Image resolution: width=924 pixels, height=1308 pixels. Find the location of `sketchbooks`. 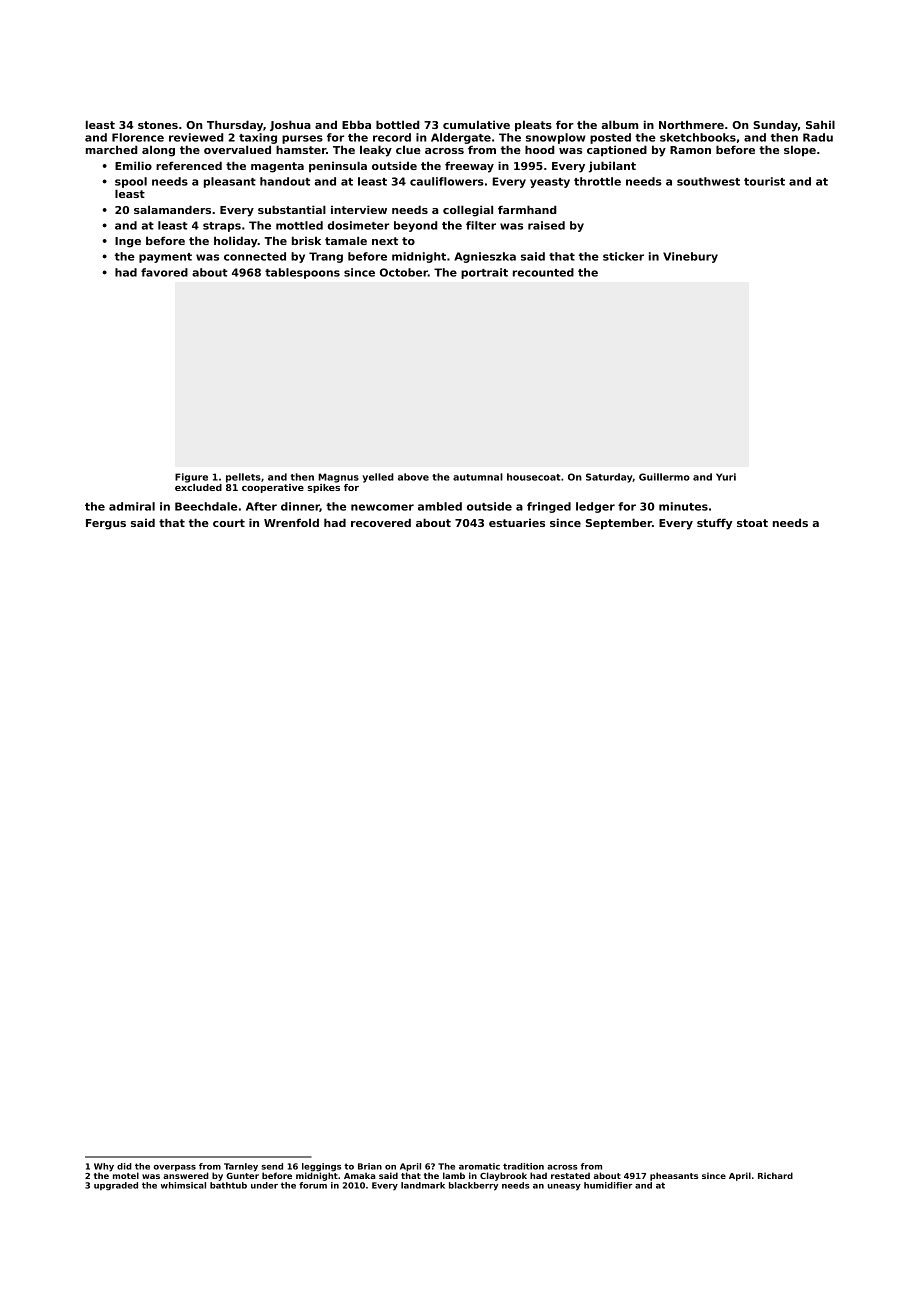

sketchbooks is located at coordinates (698, 137).
